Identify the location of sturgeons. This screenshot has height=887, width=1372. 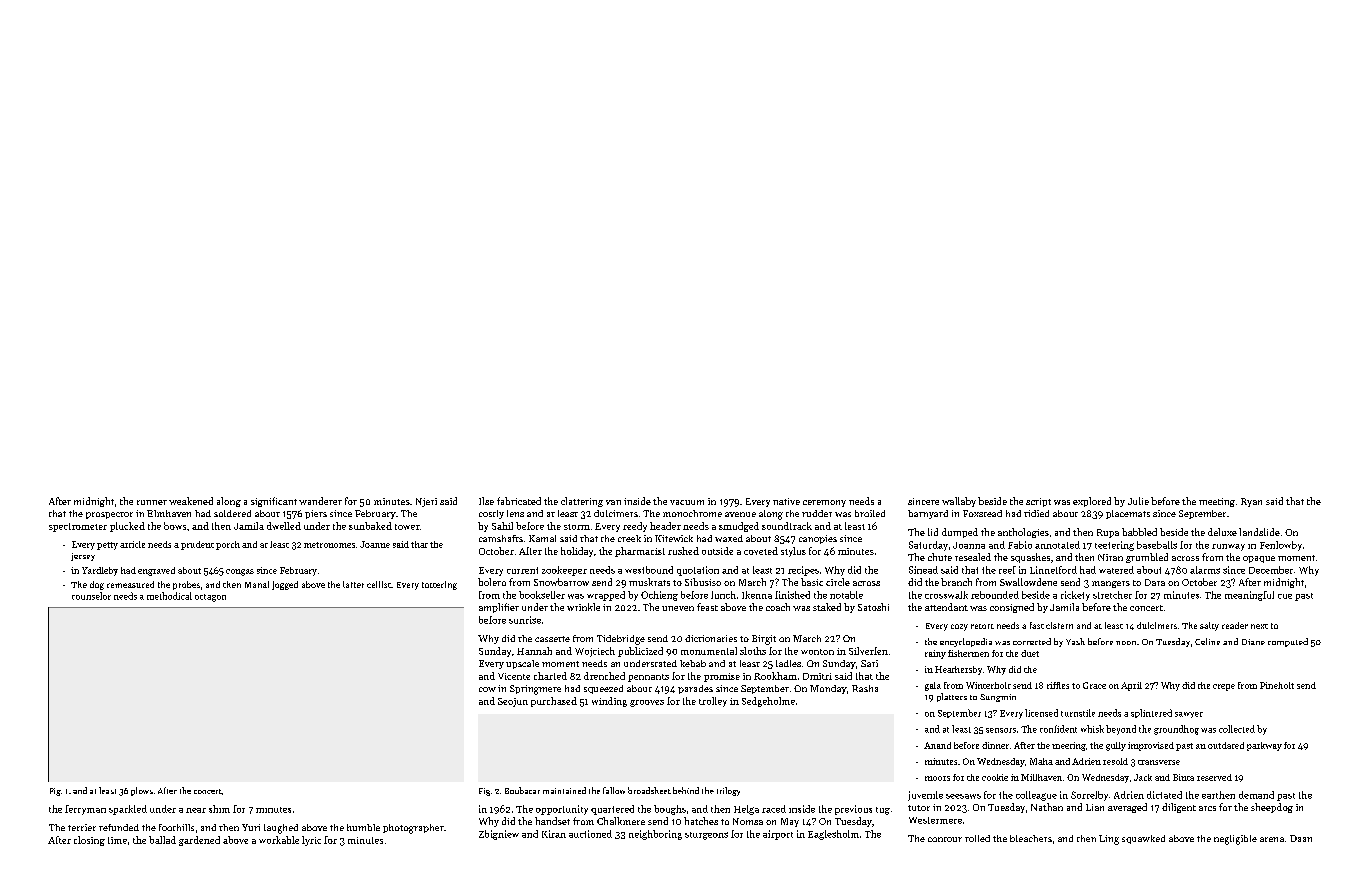
(706, 836).
